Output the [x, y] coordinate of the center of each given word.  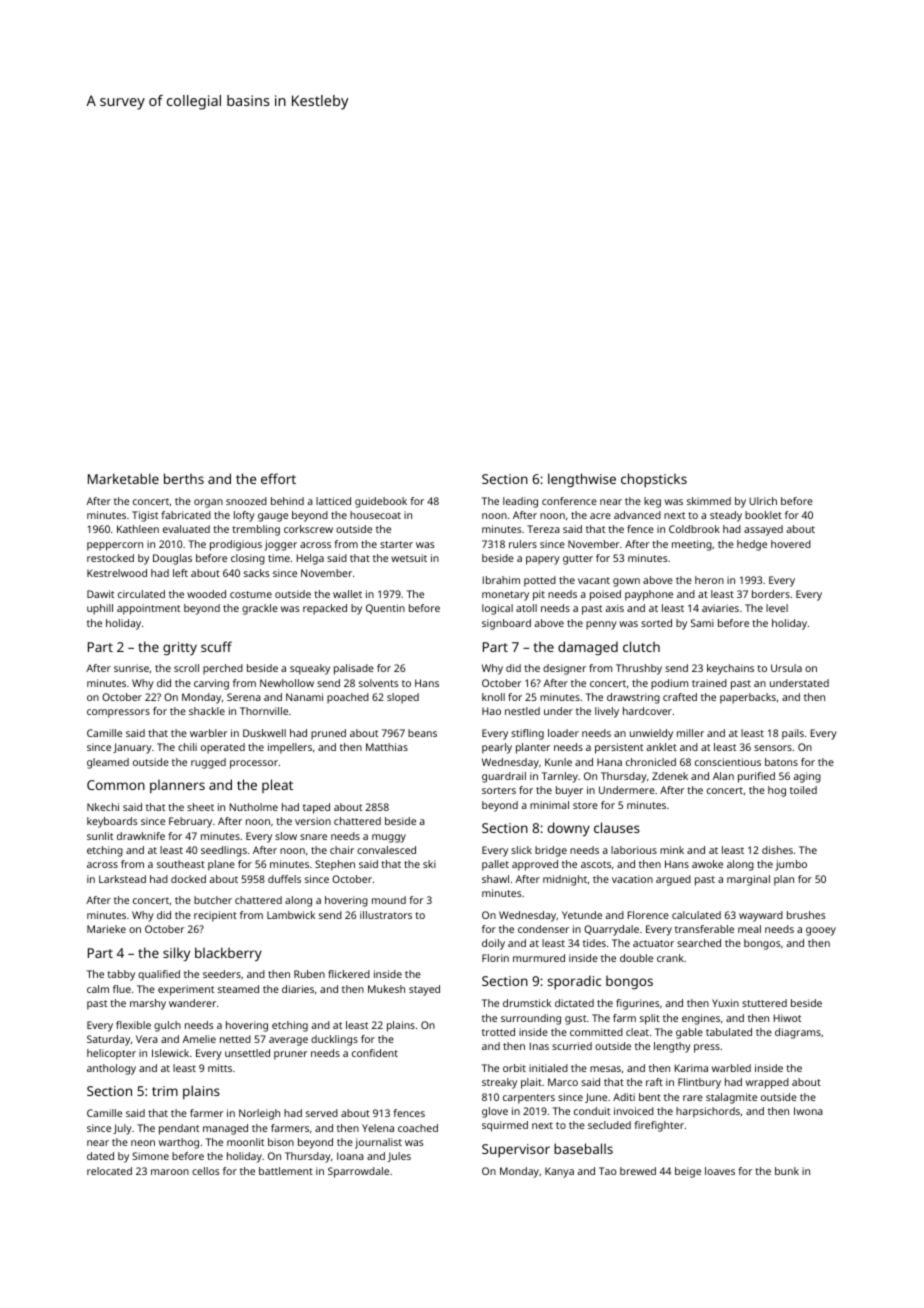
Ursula [786, 668]
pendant [179, 1129]
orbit [514, 1068]
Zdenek [670, 776]
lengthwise [582, 480]
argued [673, 880]
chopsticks [654, 480]
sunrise [131, 668]
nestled [522, 711]
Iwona [808, 1111]
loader [563, 733]
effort [278, 478]
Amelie [199, 1039]
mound [389, 900]
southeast [181, 864]
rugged [208, 763]
